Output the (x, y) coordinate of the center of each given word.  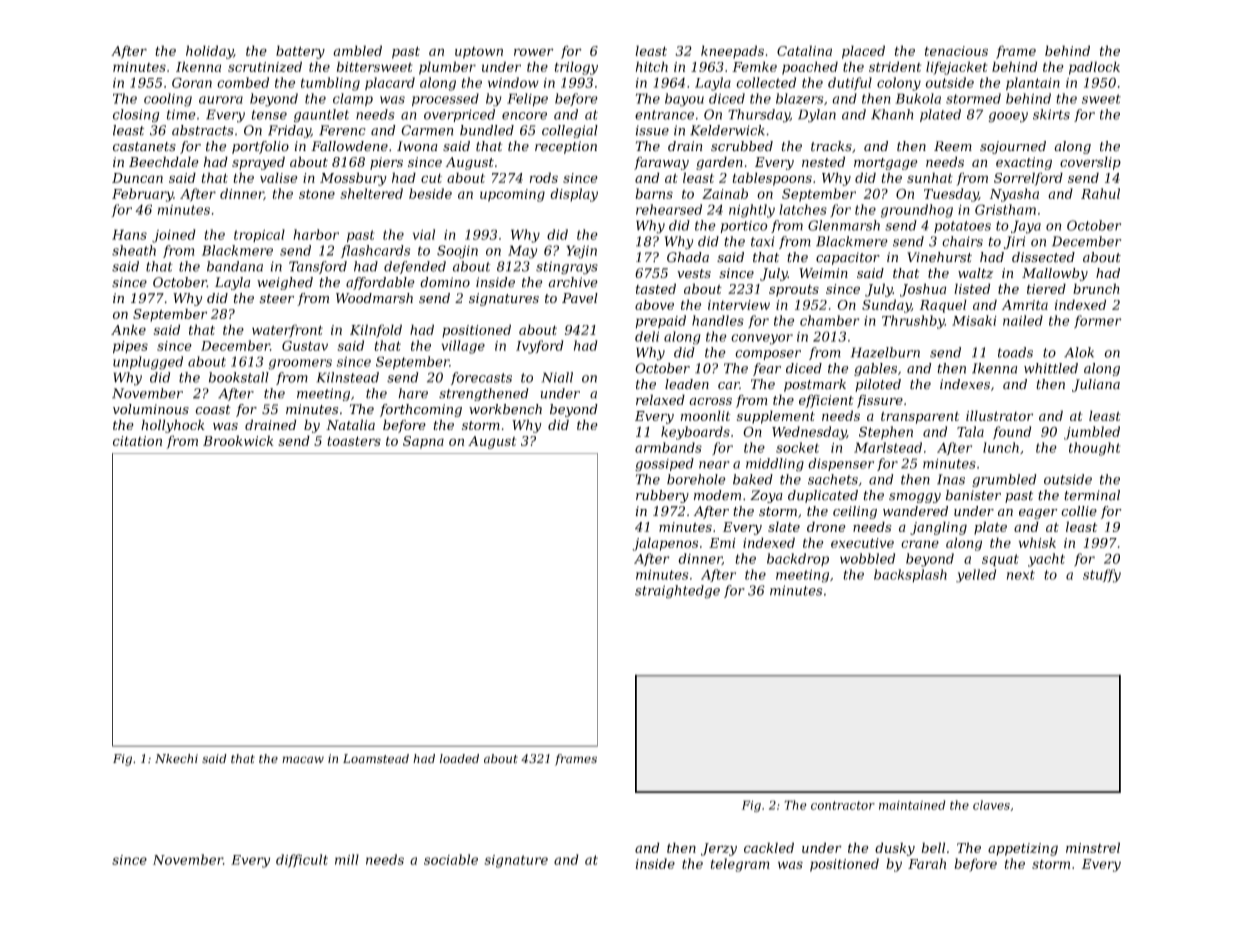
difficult (302, 861)
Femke (754, 66)
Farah (927, 863)
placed (863, 52)
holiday (209, 52)
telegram (740, 865)
